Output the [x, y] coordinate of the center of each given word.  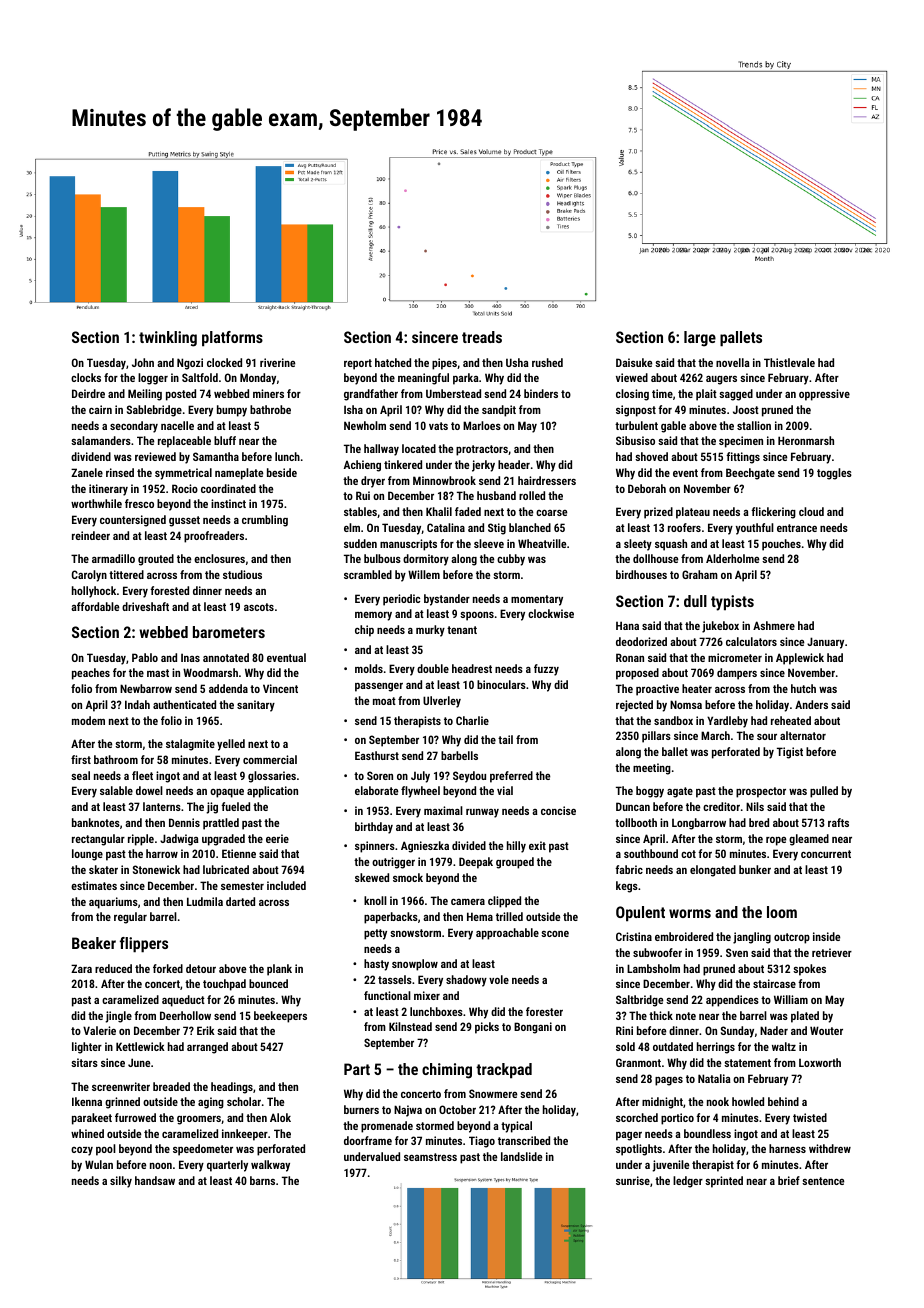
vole [499, 979]
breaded [171, 1086]
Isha [353, 409]
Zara [81, 968]
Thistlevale [789, 362]
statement [747, 1063]
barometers [229, 632]
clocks [86, 377]
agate [680, 792]
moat [384, 701]
